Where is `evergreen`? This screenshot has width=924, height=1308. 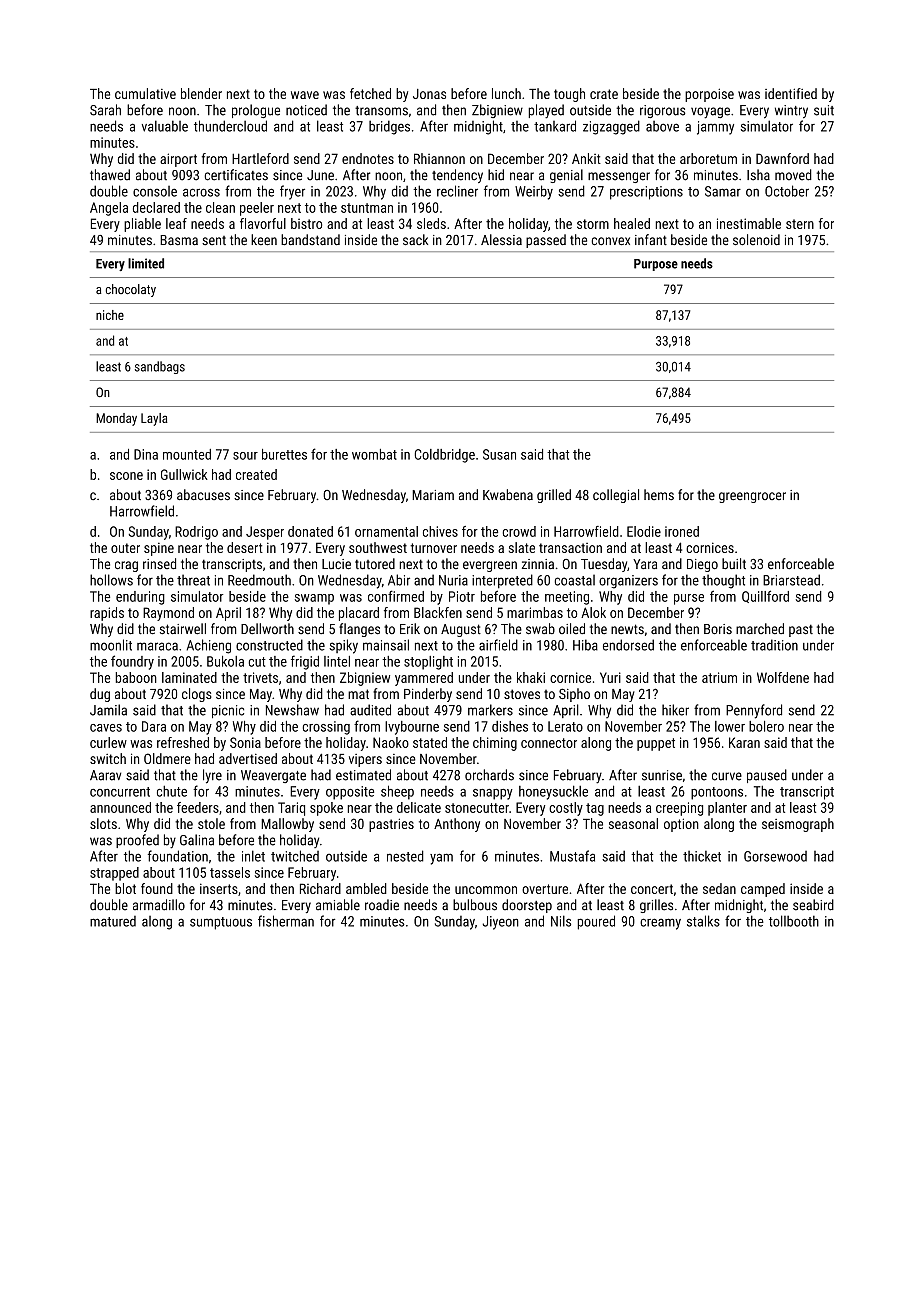 evergreen is located at coordinates (490, 566).
